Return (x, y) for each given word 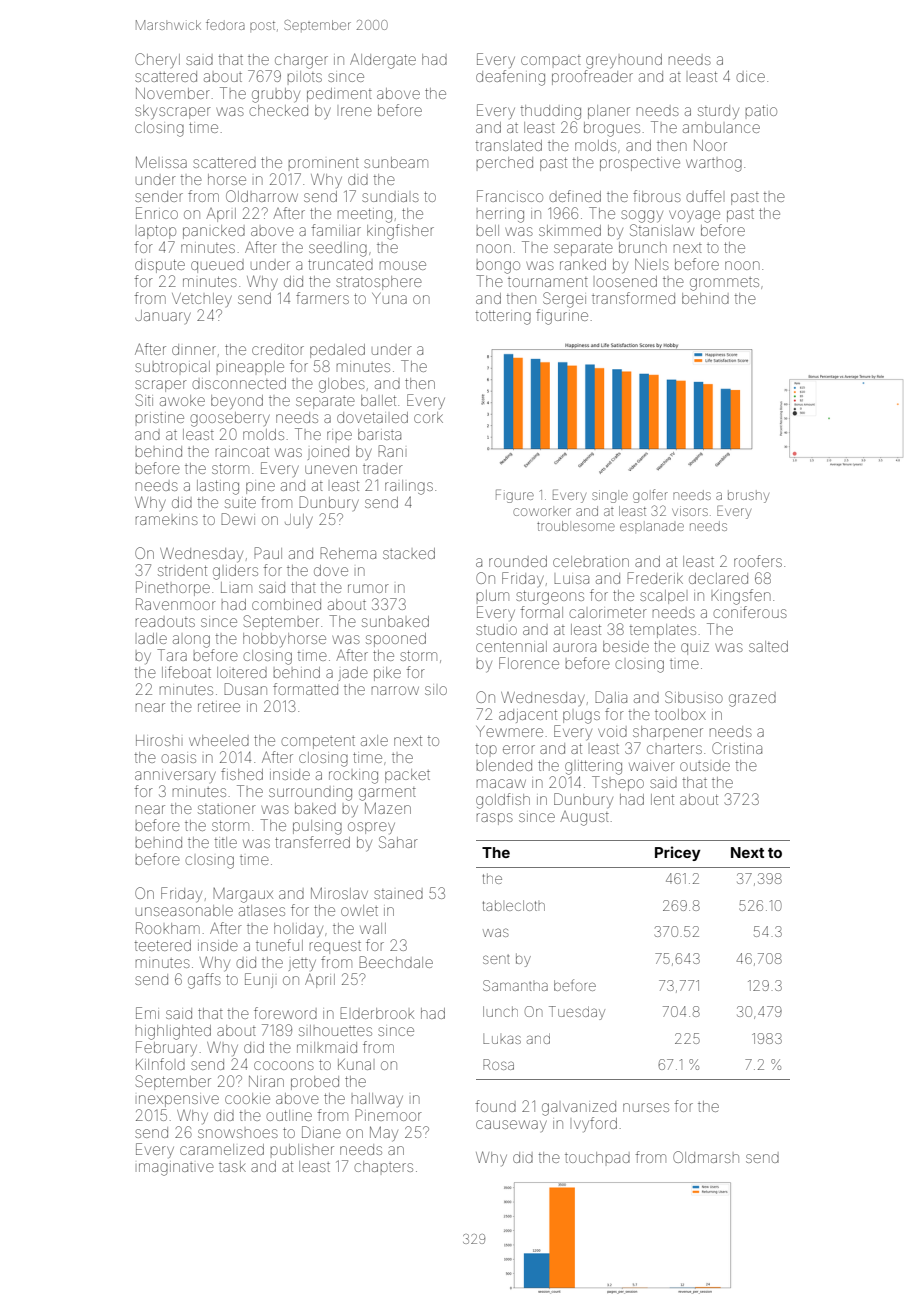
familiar (336, 230)
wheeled (219, 740)
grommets (724, 284)
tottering (503, 318)
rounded (518, 561)
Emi (147, 1013)
